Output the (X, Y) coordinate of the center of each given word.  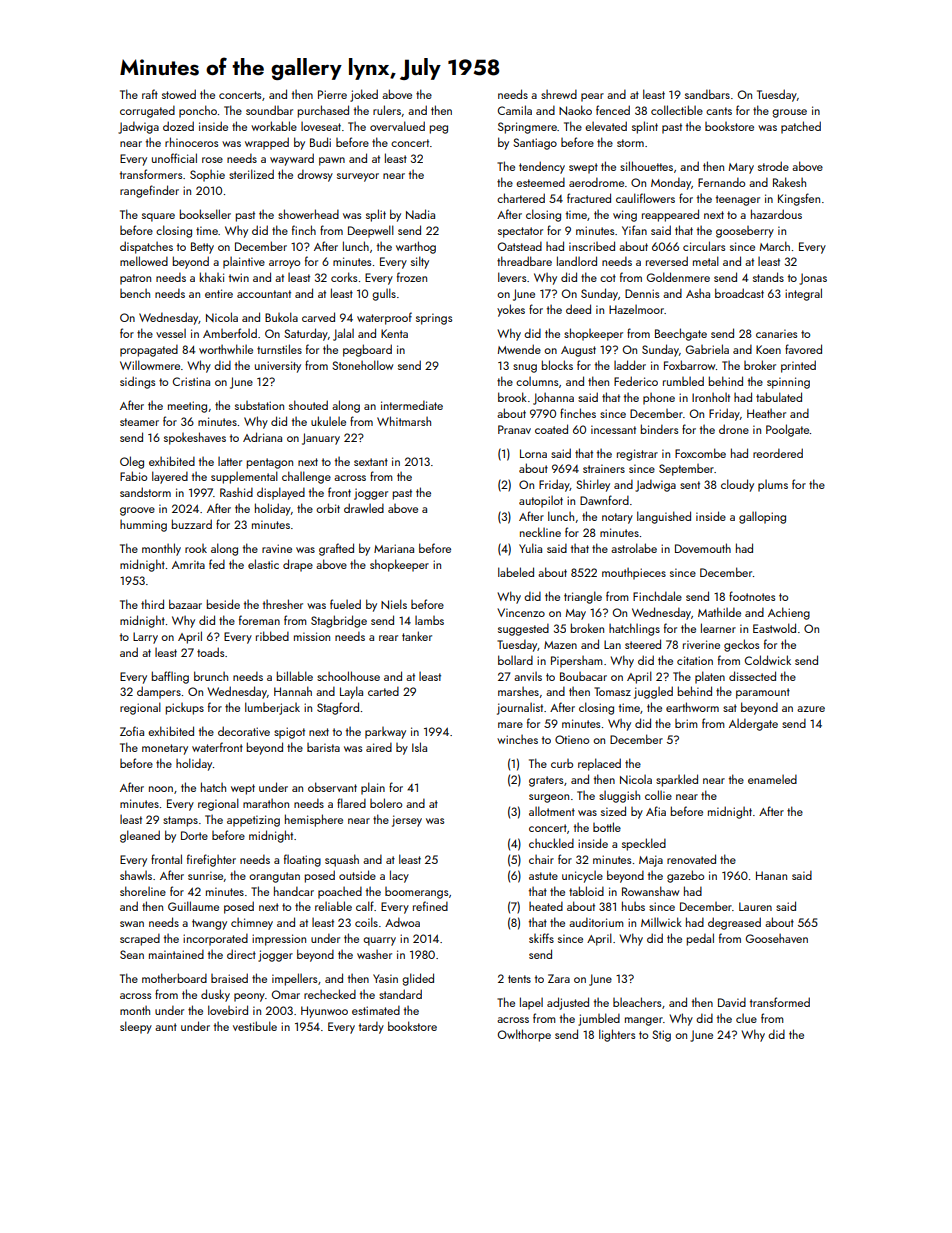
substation (259, 405)
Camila (515, 110)
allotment (552, 811)
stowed (179, 94)
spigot (289, 733)
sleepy (136, 1027)
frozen (412, 277)
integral (803, 294)
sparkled (677, 780)
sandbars (707, 94)
